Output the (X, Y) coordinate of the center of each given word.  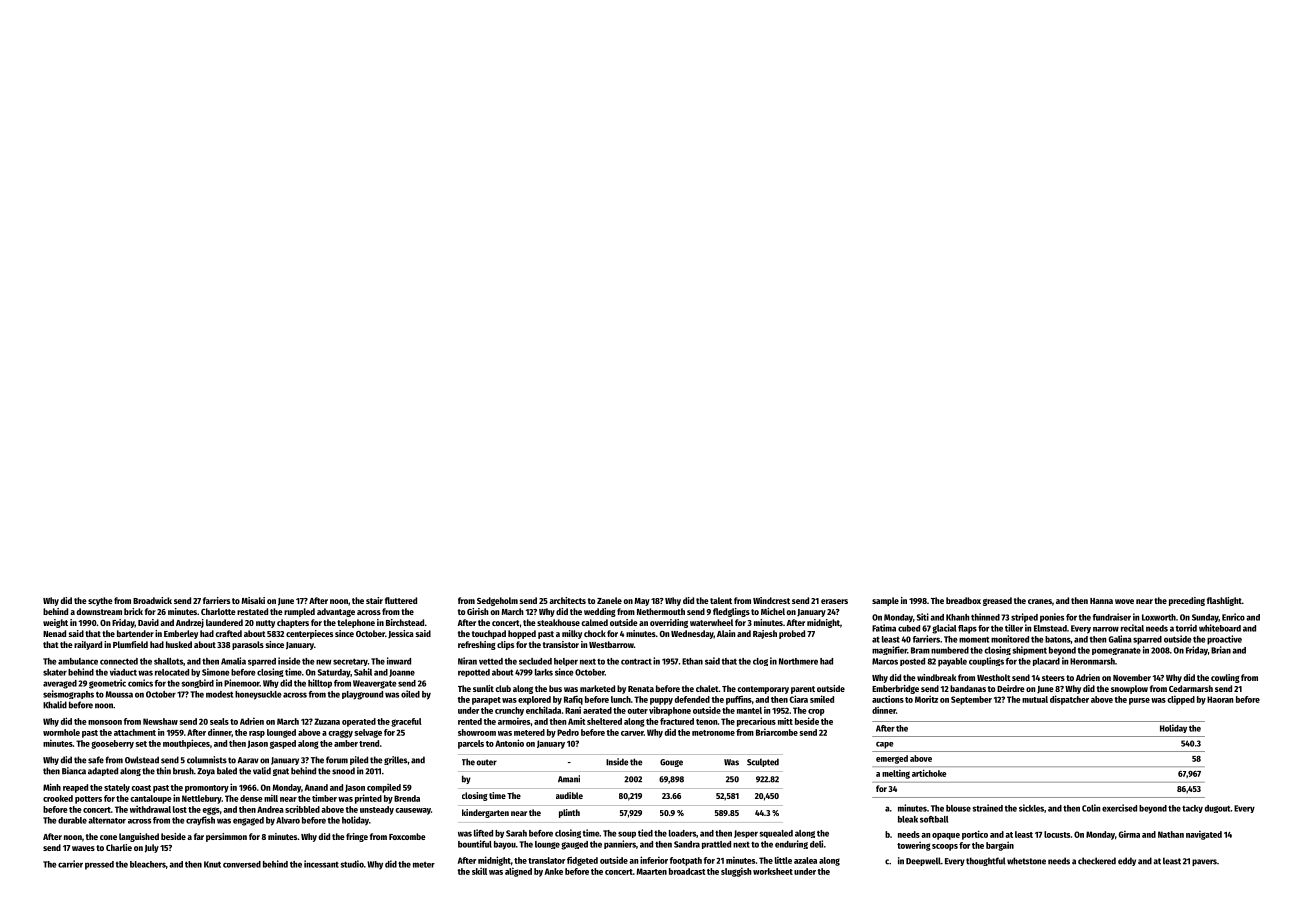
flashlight (1224, 601)
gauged (574, 845)
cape (884, 745)
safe (96, 760)
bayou (505, 845)
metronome (713, 733)
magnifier (889, 650)
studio (352, 864)
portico (975, 835)
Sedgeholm (497, 601)
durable (72, 820)
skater (55, 672)
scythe (100, 601)
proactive (1224, 640)
